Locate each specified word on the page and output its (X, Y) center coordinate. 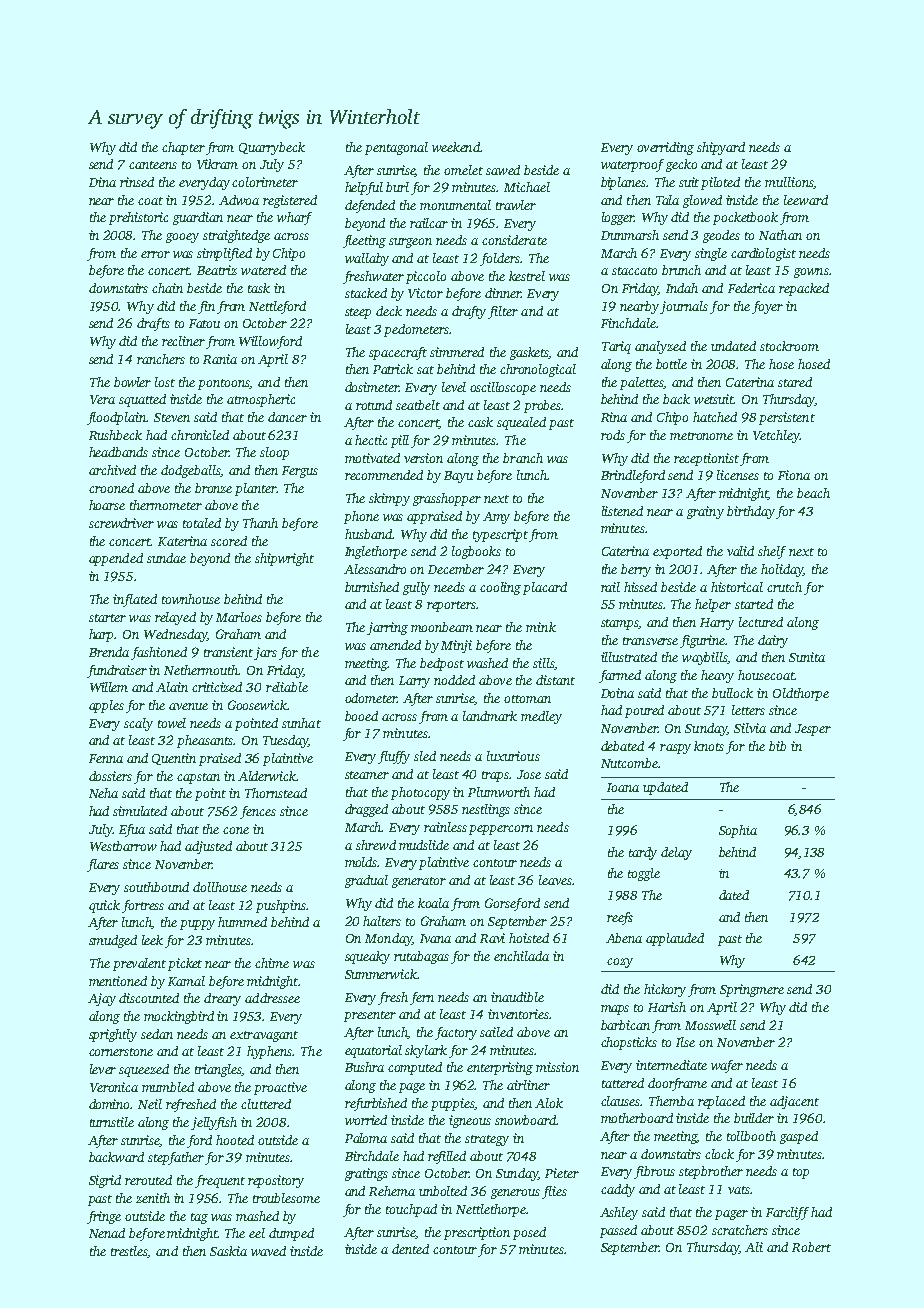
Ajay (102, 999)
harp (102, 635)
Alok (549, 1103)
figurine (702, 641)
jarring (387, 628)
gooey (182, 238)
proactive (280, 1088)
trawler (516, 205)
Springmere (752, 990)
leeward (806, 200)
